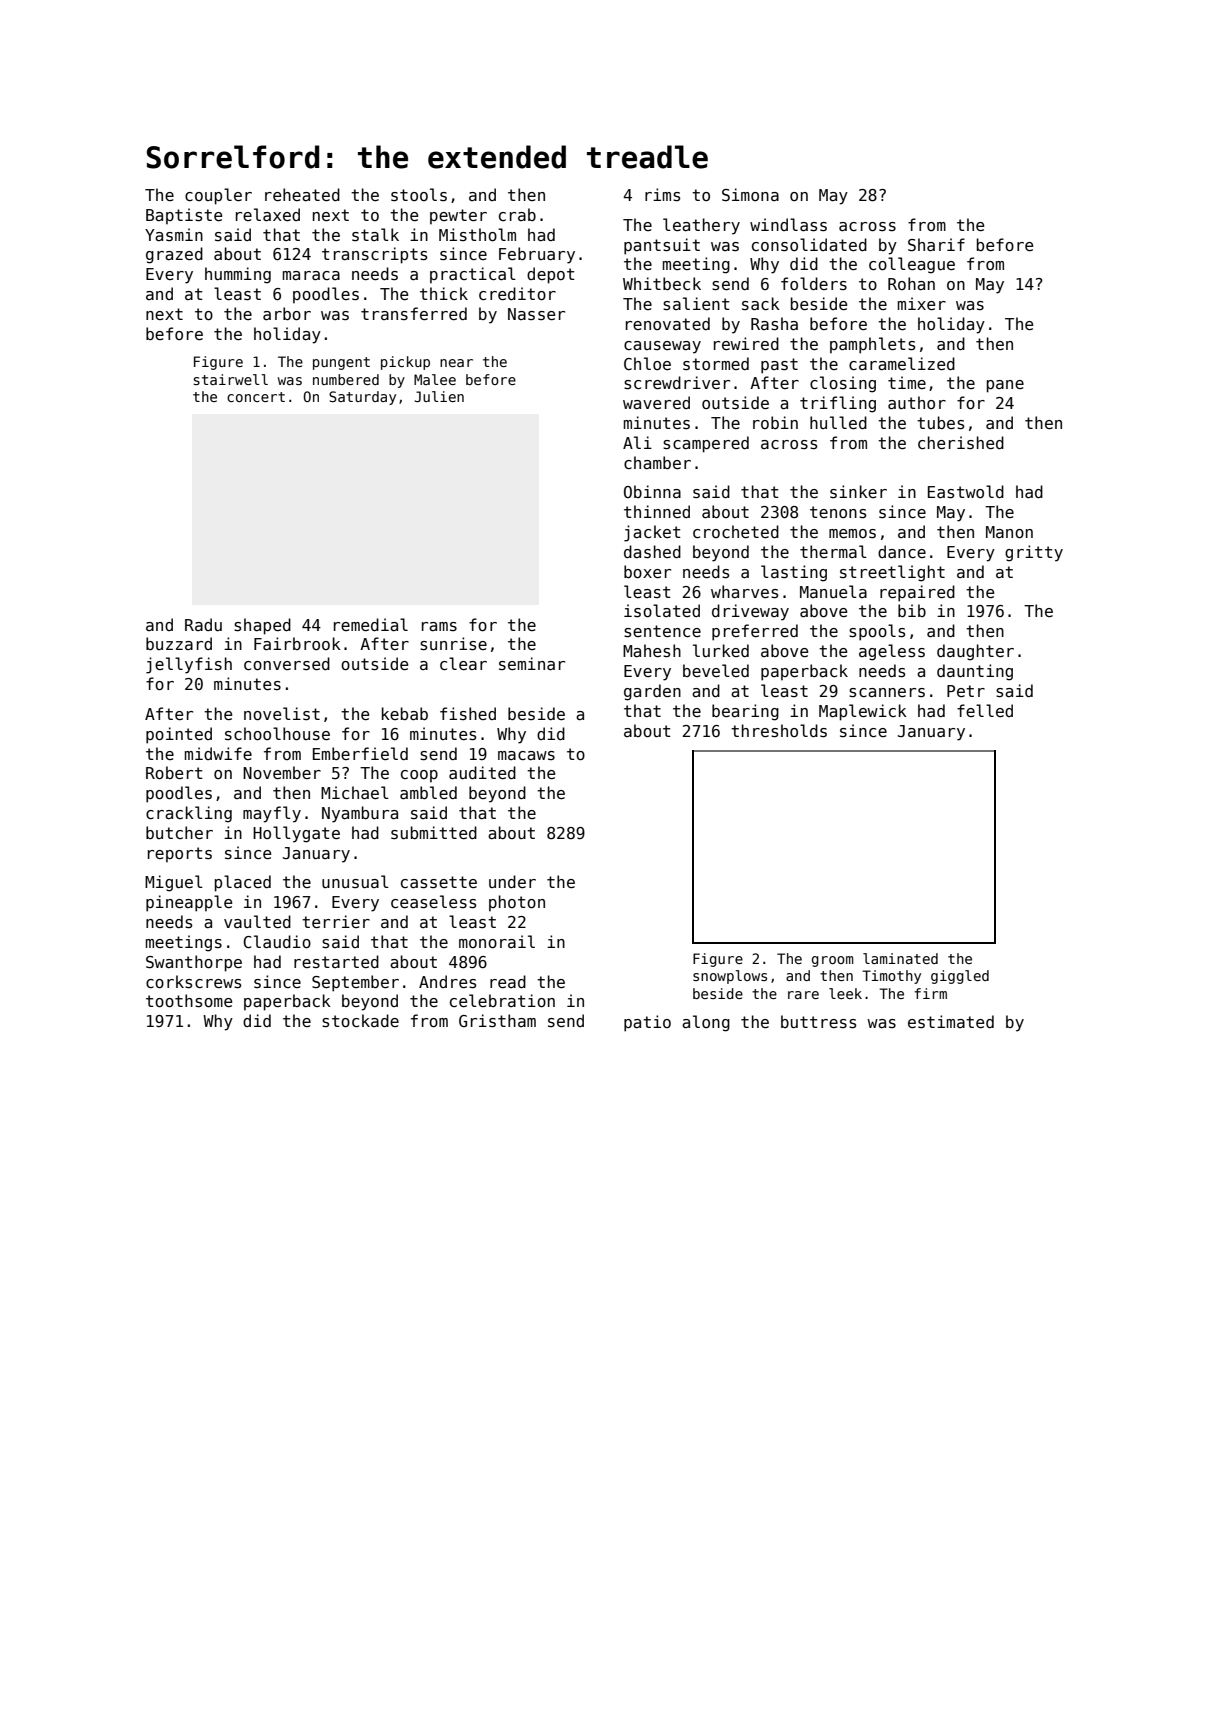 Image resolution: width=1210 pixels, height=1711 pixels. What do you see at coordinates (730, 977) in the page?
I see `snowplows` at bounding box center [730, 977].
